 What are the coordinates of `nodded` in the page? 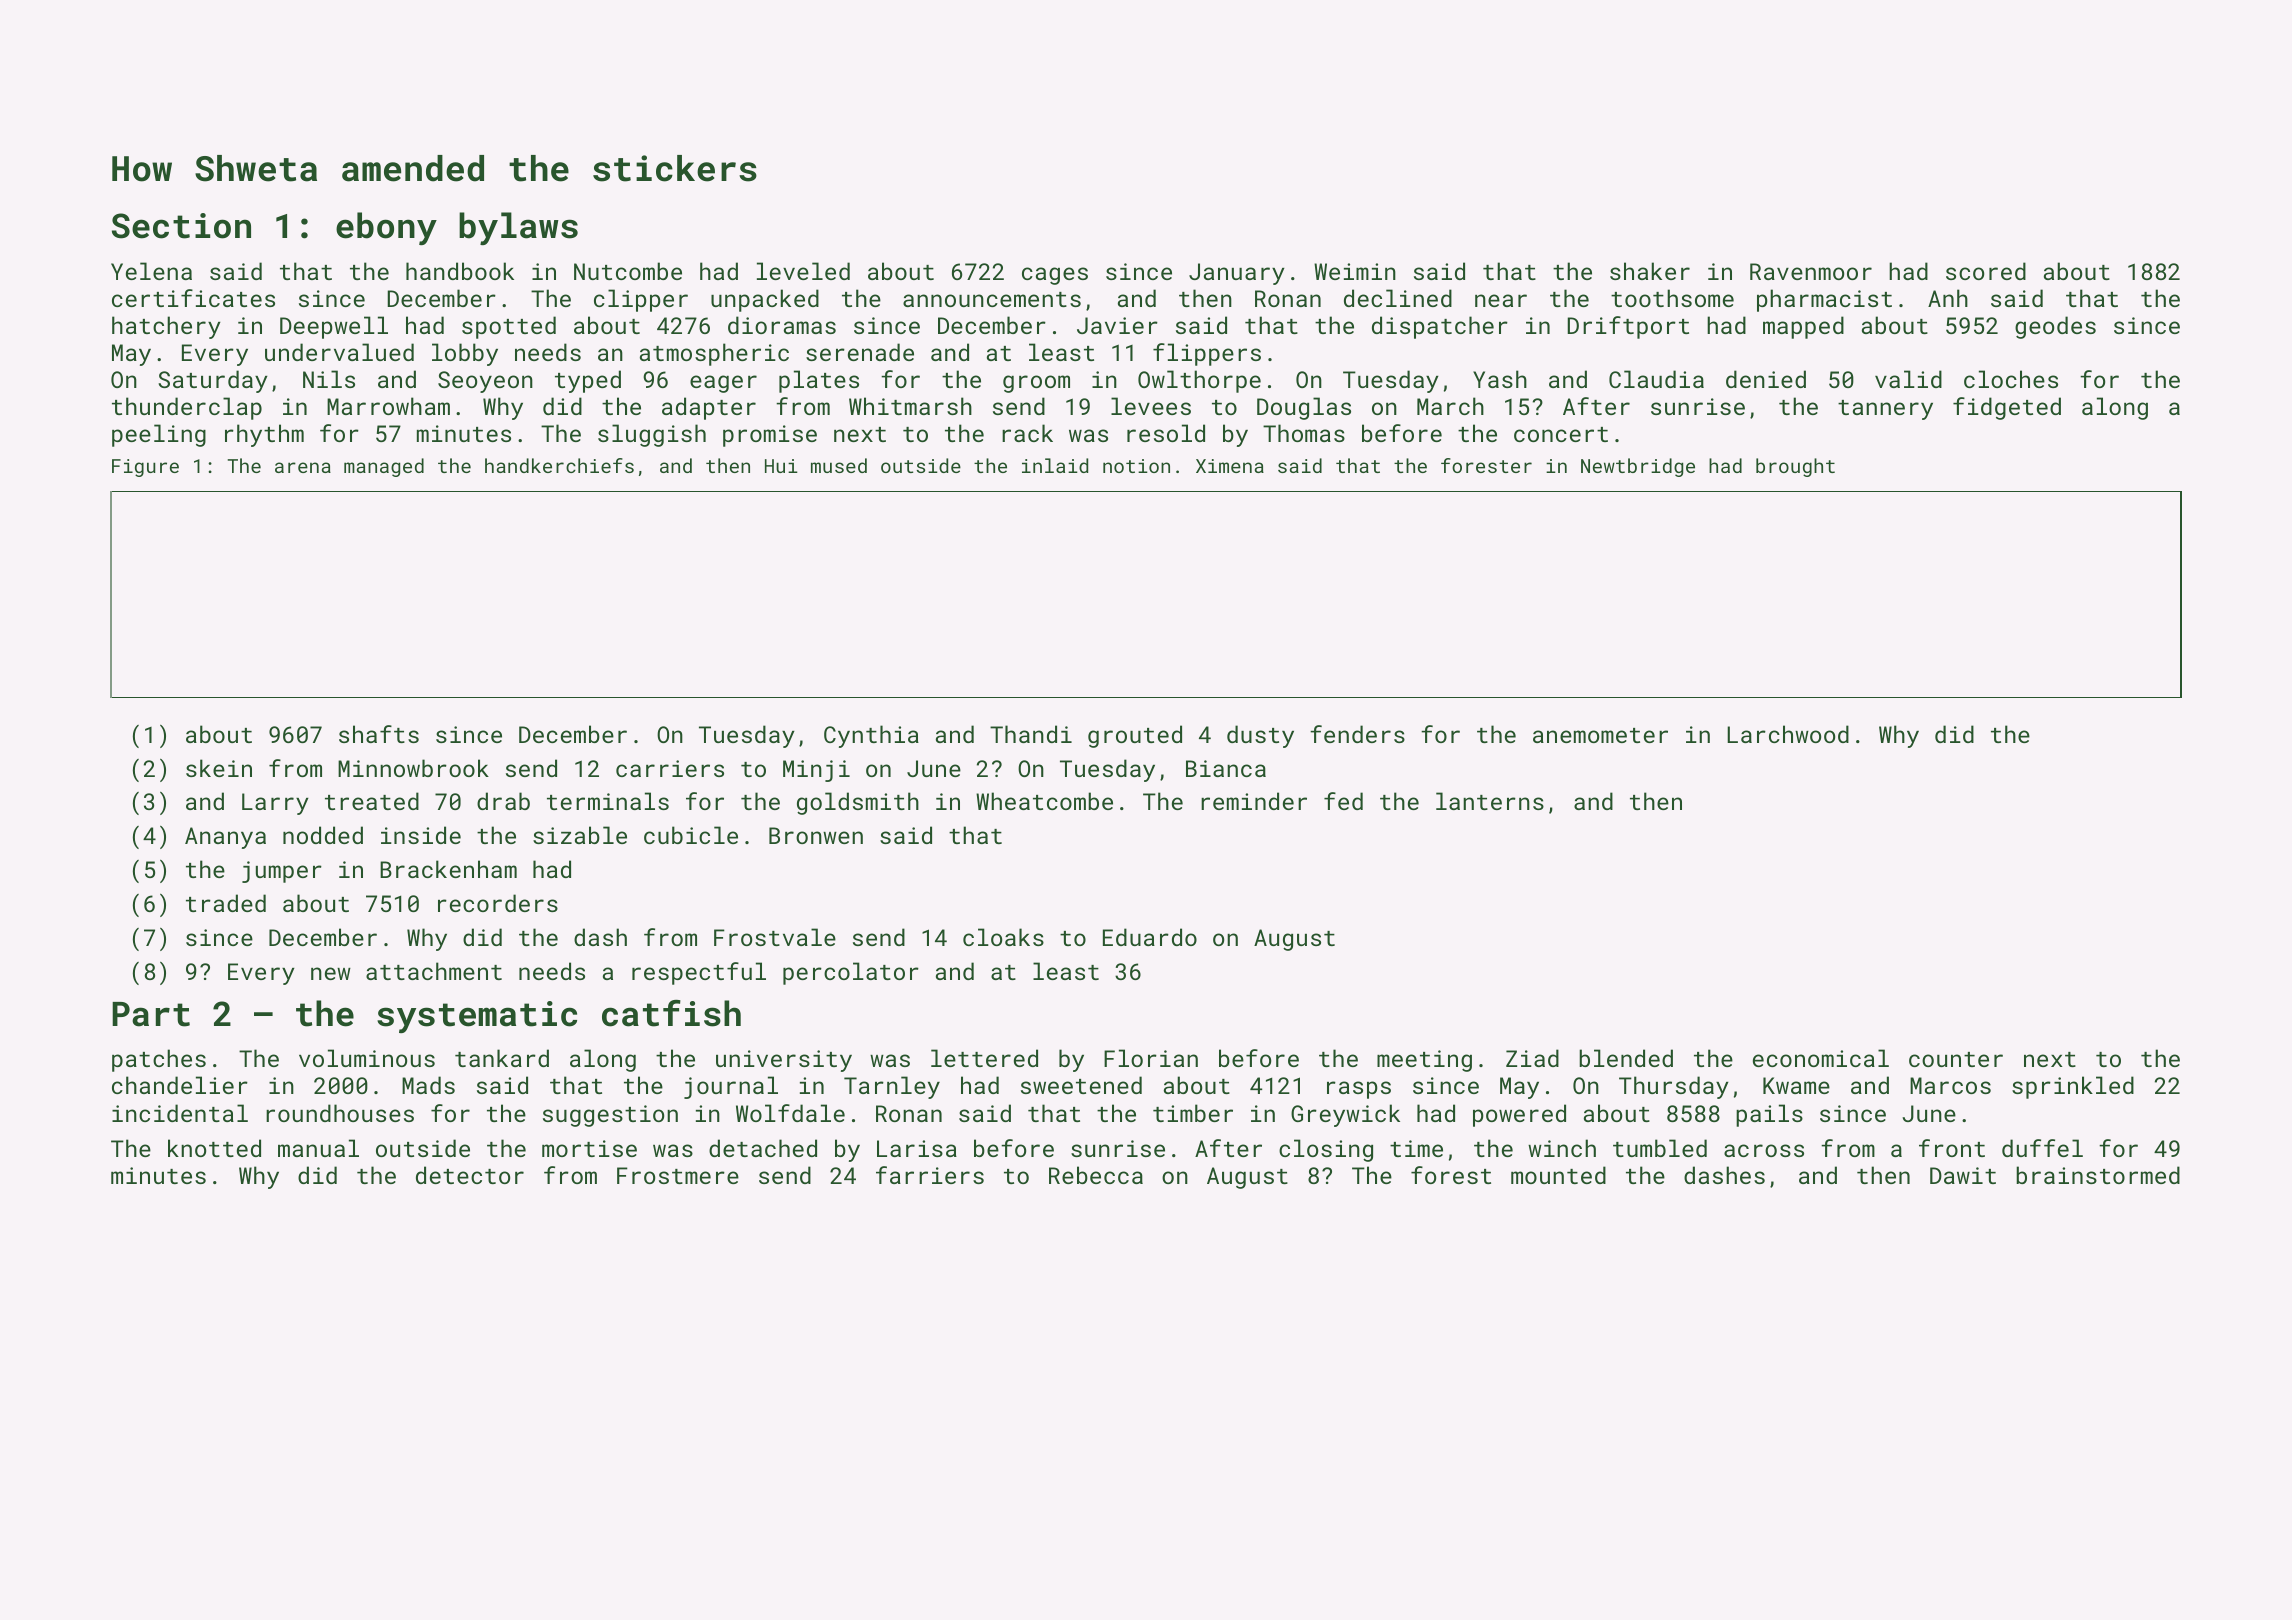 It's located at (323, 835).
